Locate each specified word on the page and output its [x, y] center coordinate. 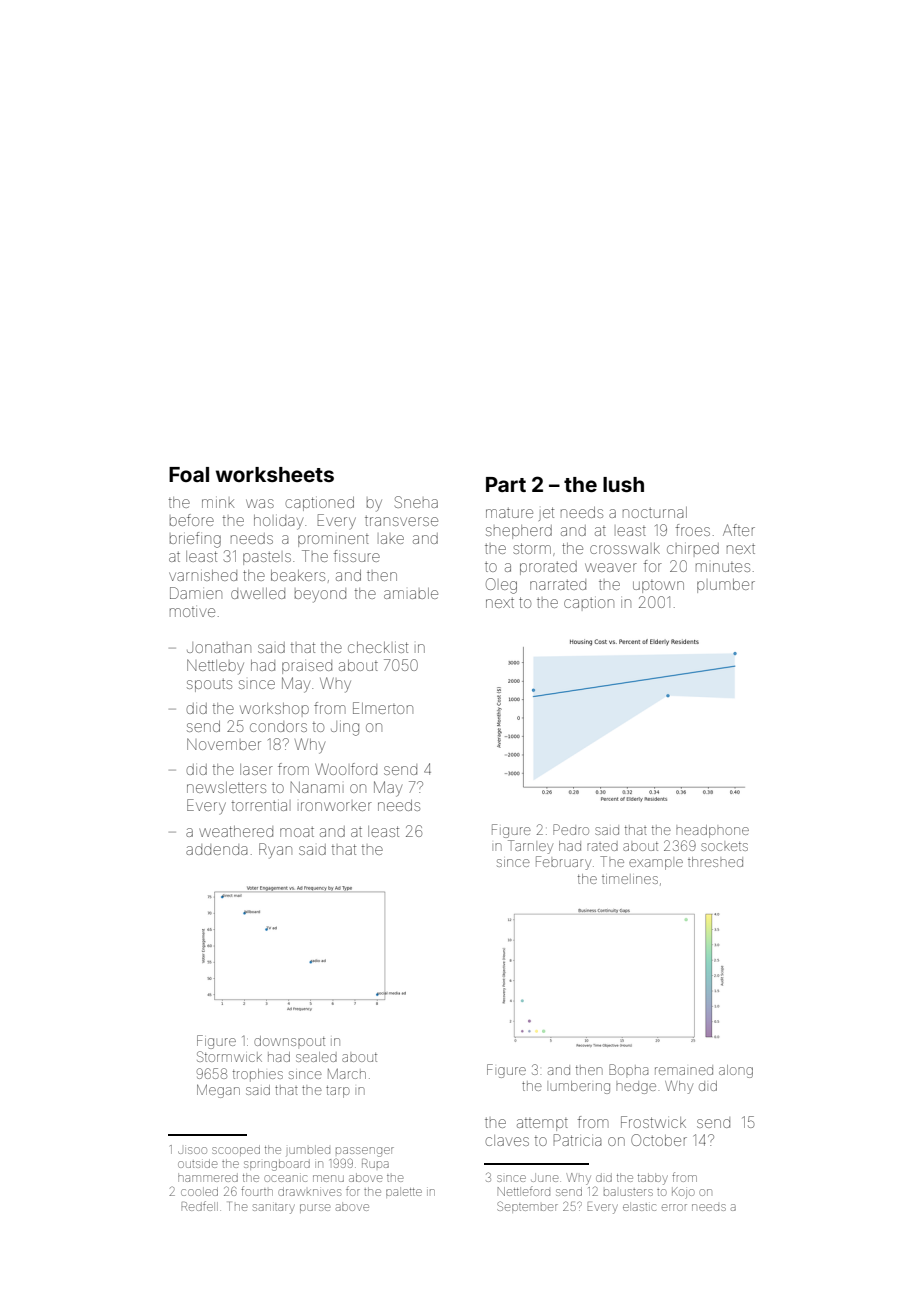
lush [623, 484]
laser [256, 769]
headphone [712, 831]
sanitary [274, 1209]
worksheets [275, 474]
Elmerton [383, 708]
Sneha [416, 502]
